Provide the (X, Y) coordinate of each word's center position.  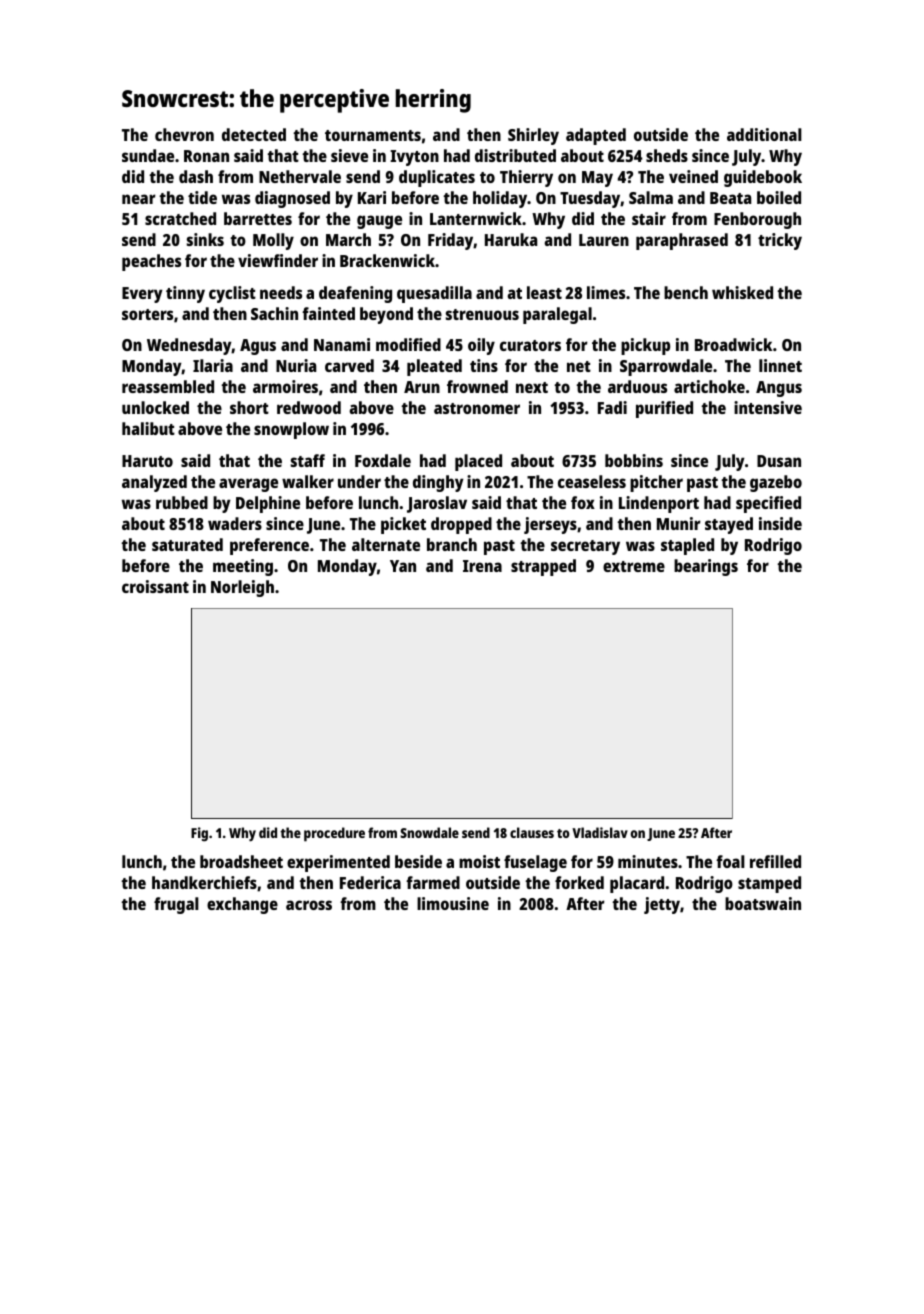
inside (780, 523)
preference (269, 546)
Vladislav (600, 832)
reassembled (168, 386)
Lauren (604, 240)
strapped (543, 567)
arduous (637, 386)
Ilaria (213, 365)
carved (349, 365)
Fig (199, 834)
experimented (338, 863)
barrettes (258, 218)
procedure (334, 834)
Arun (422, 387)
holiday (500, 199)
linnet (780, 365)
